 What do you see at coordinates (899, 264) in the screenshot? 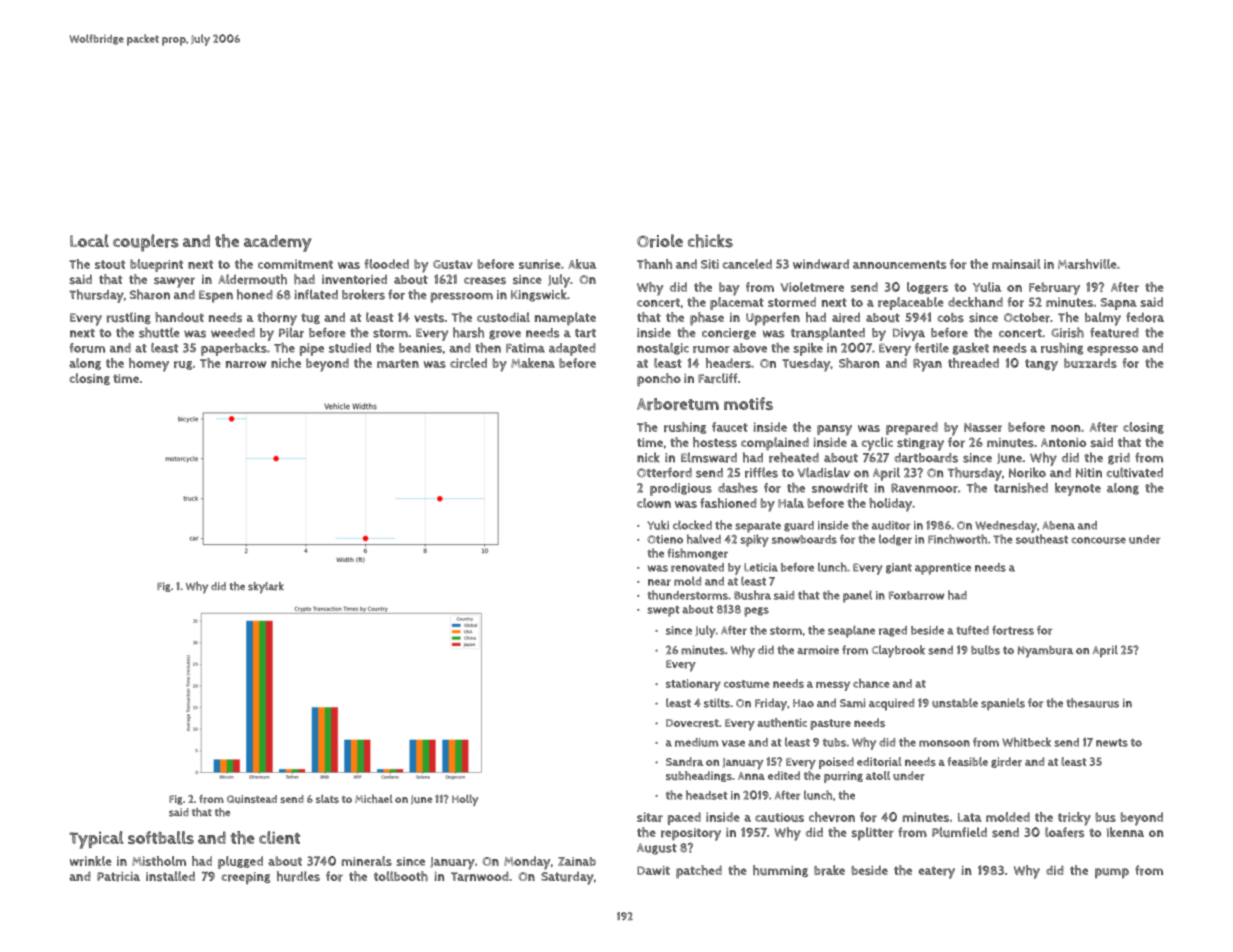
I see `announcements` at bounding box center [899, 264].
